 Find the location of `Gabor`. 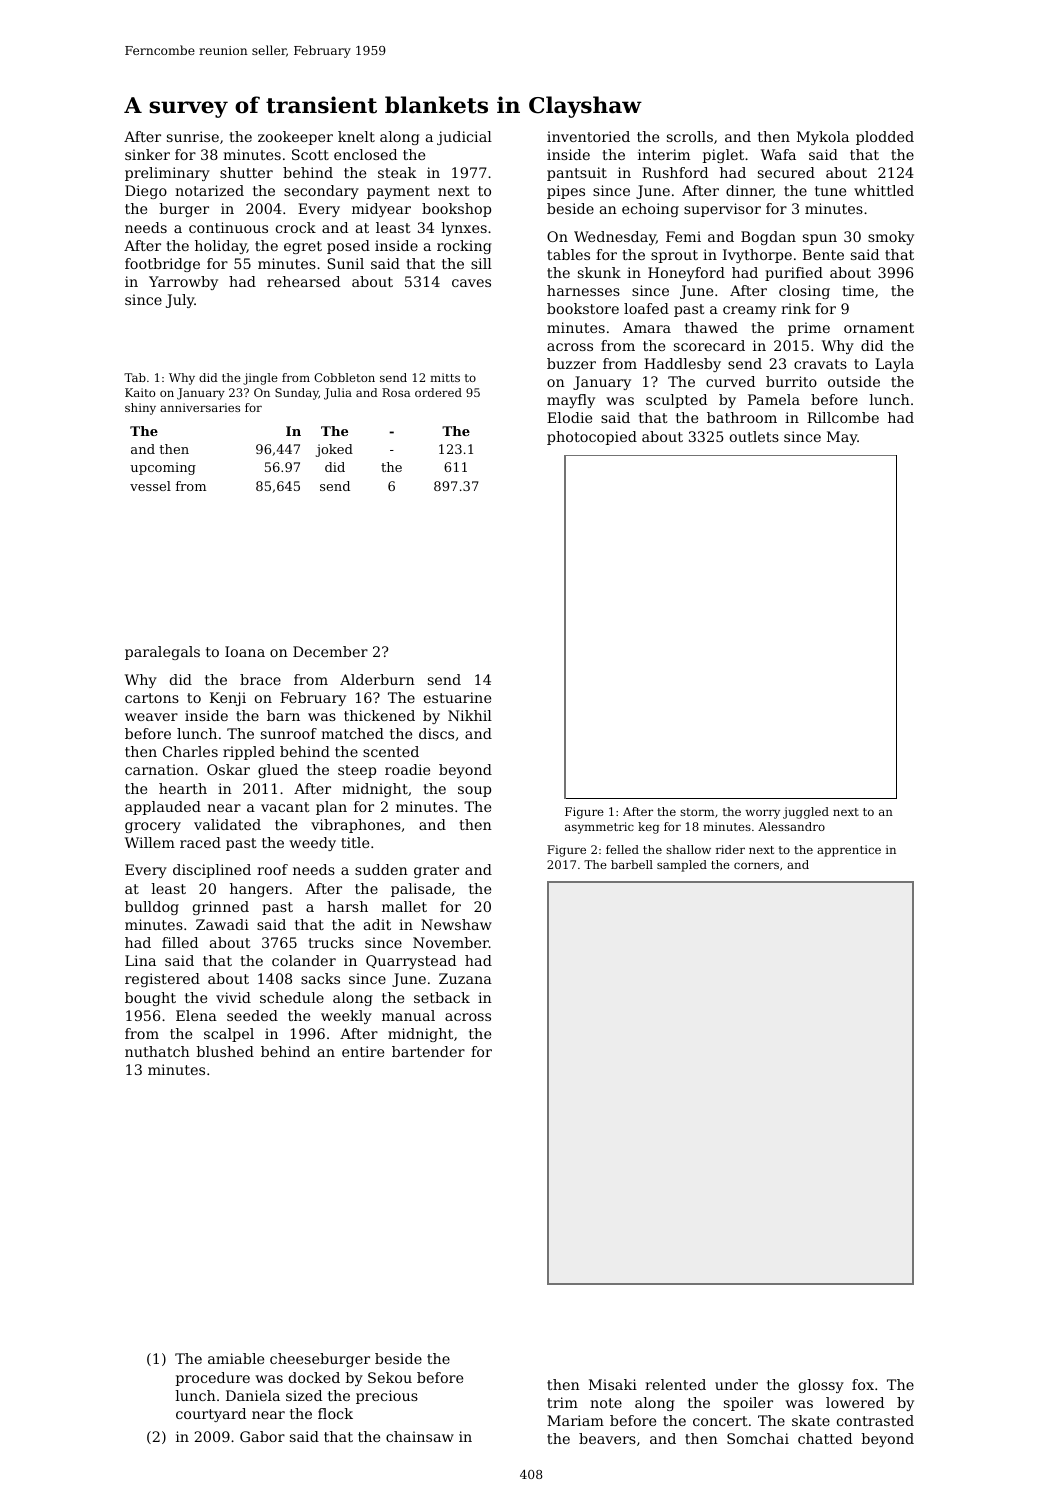

Gabor is located at coordinates (262, 1436).
